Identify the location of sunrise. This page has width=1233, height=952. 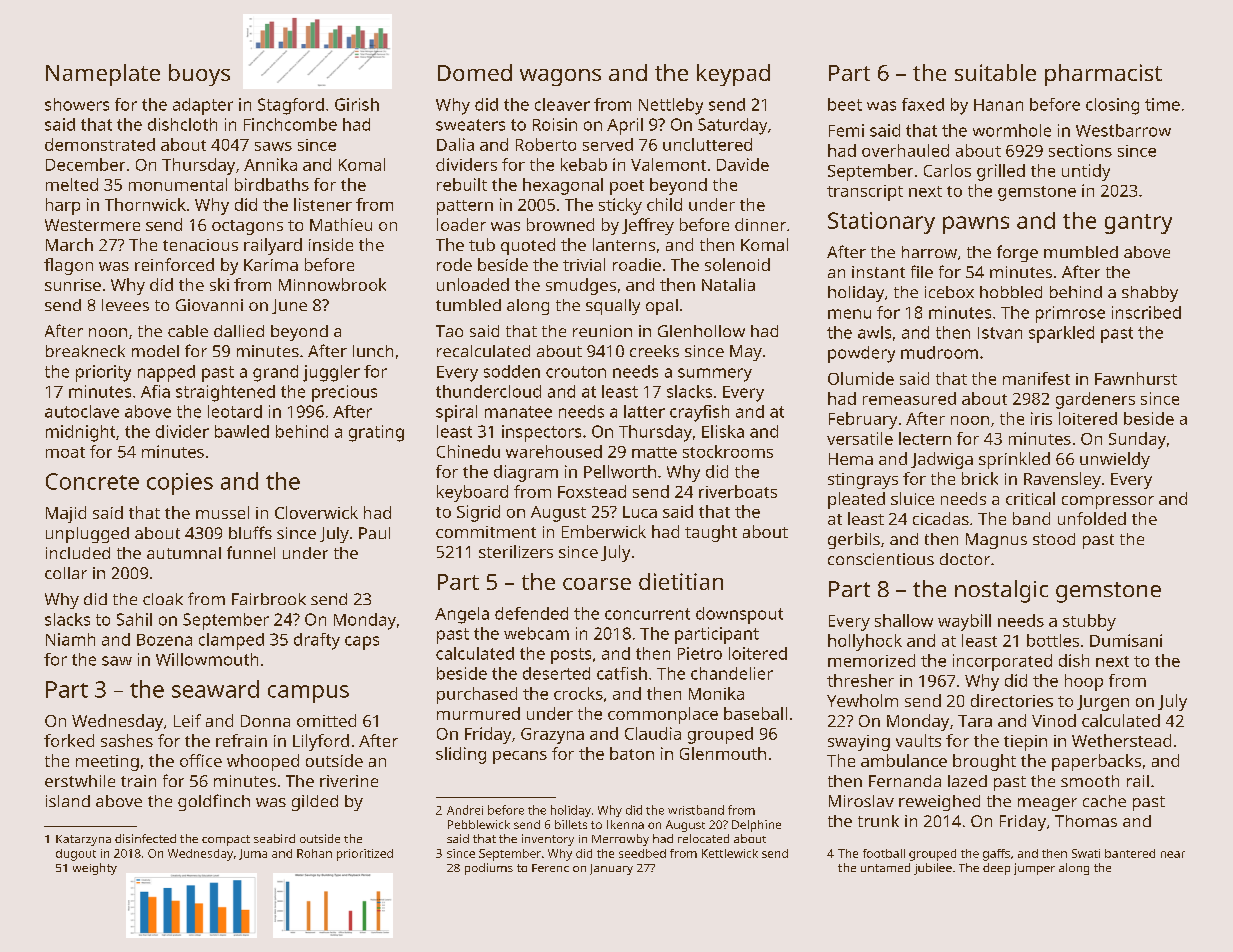
(73, 285).
